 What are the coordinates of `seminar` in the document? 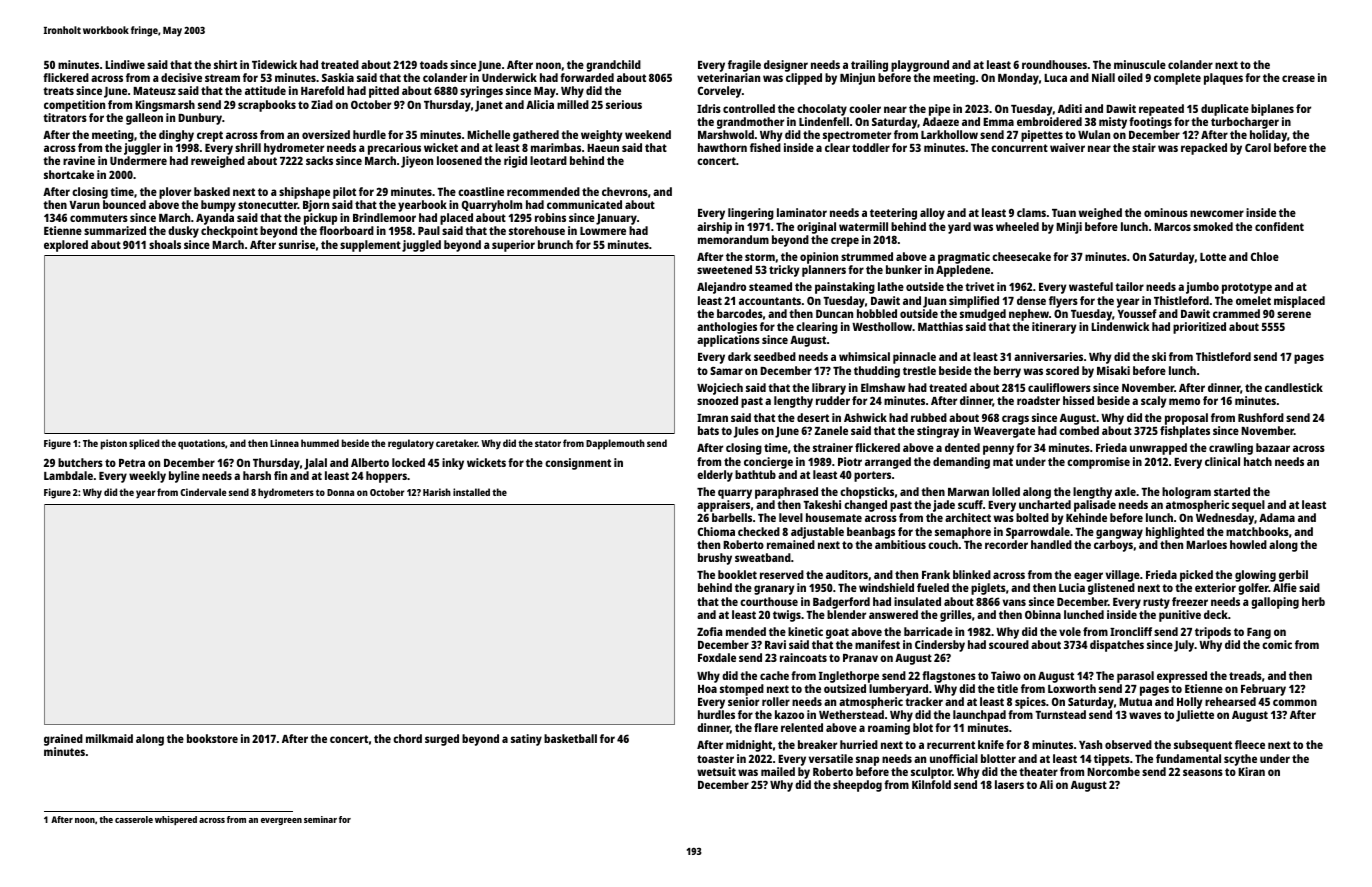 It's located at (320, 819).
